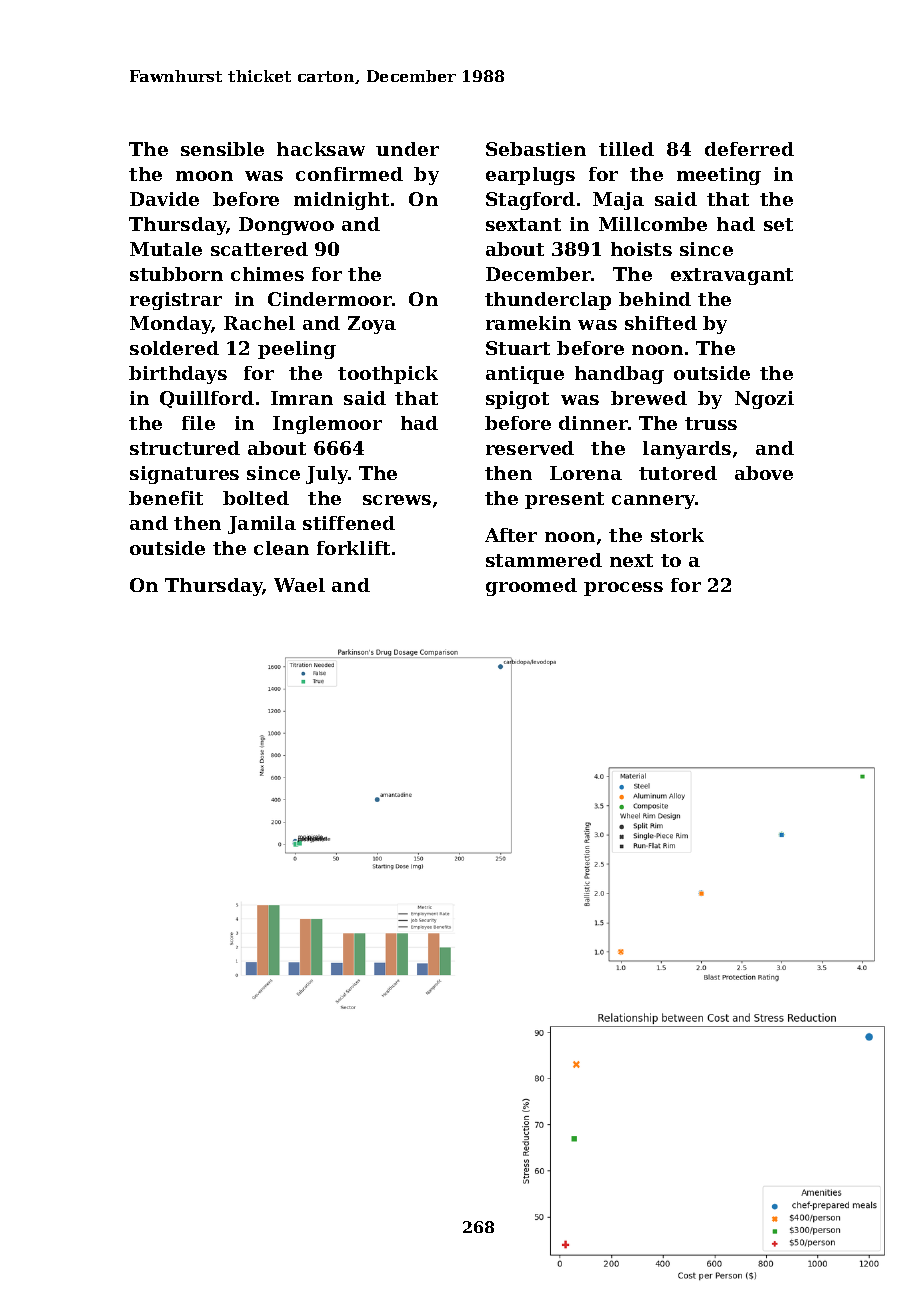  Describe the element at coordinates (321, 149) in the page. I see `hacksaw` at that location.
